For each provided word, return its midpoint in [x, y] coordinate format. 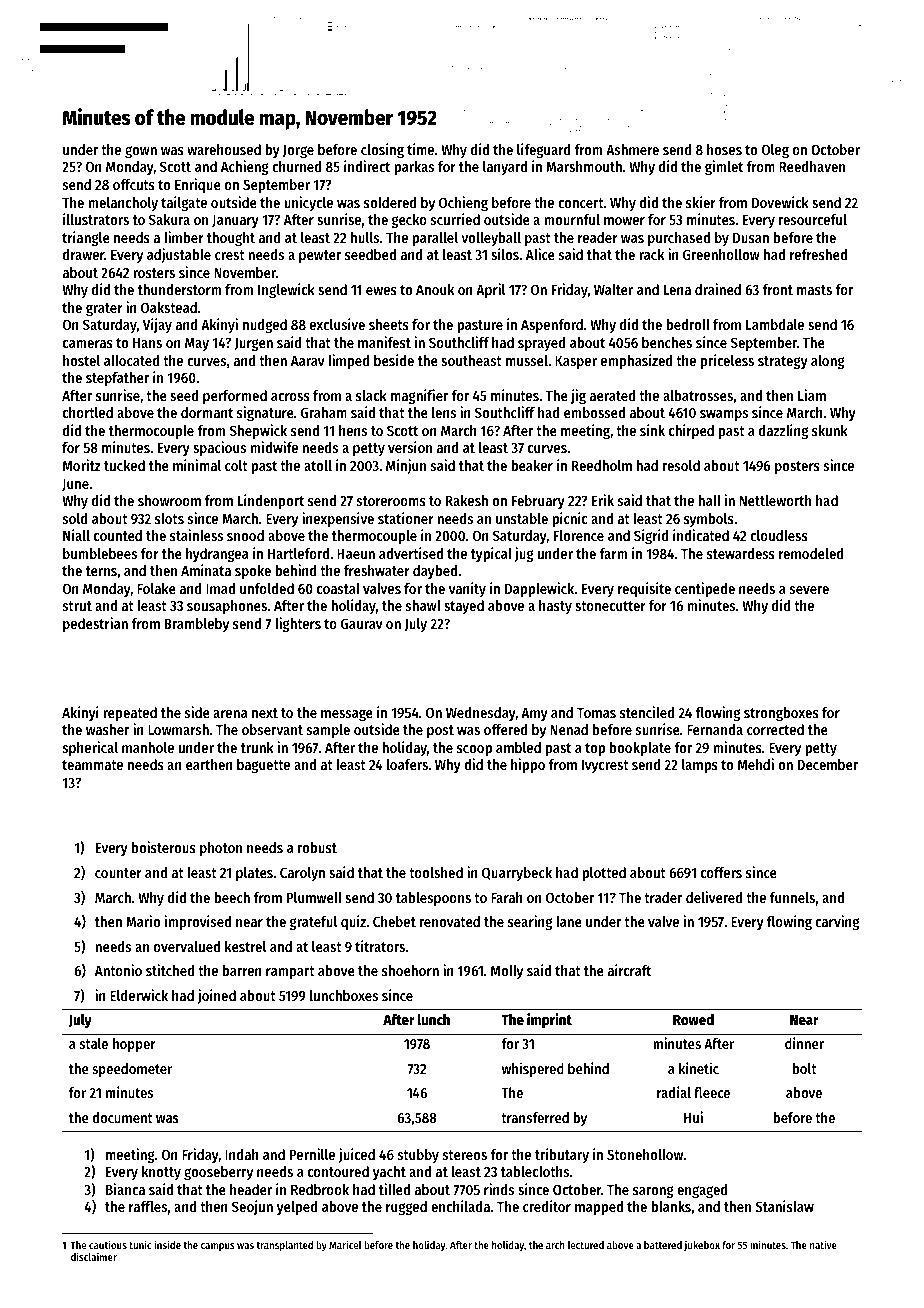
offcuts [134, 184]
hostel [81, 360]
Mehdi [756, 764]
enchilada [460, 1206]
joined [217, 996]
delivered [714, 897]
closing [382, 150]
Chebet [394, 921]
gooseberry [218, 1173]
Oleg [775, 151]
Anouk [435, 289]
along [828, 362]
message [347, 715]
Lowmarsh [178, 729]
